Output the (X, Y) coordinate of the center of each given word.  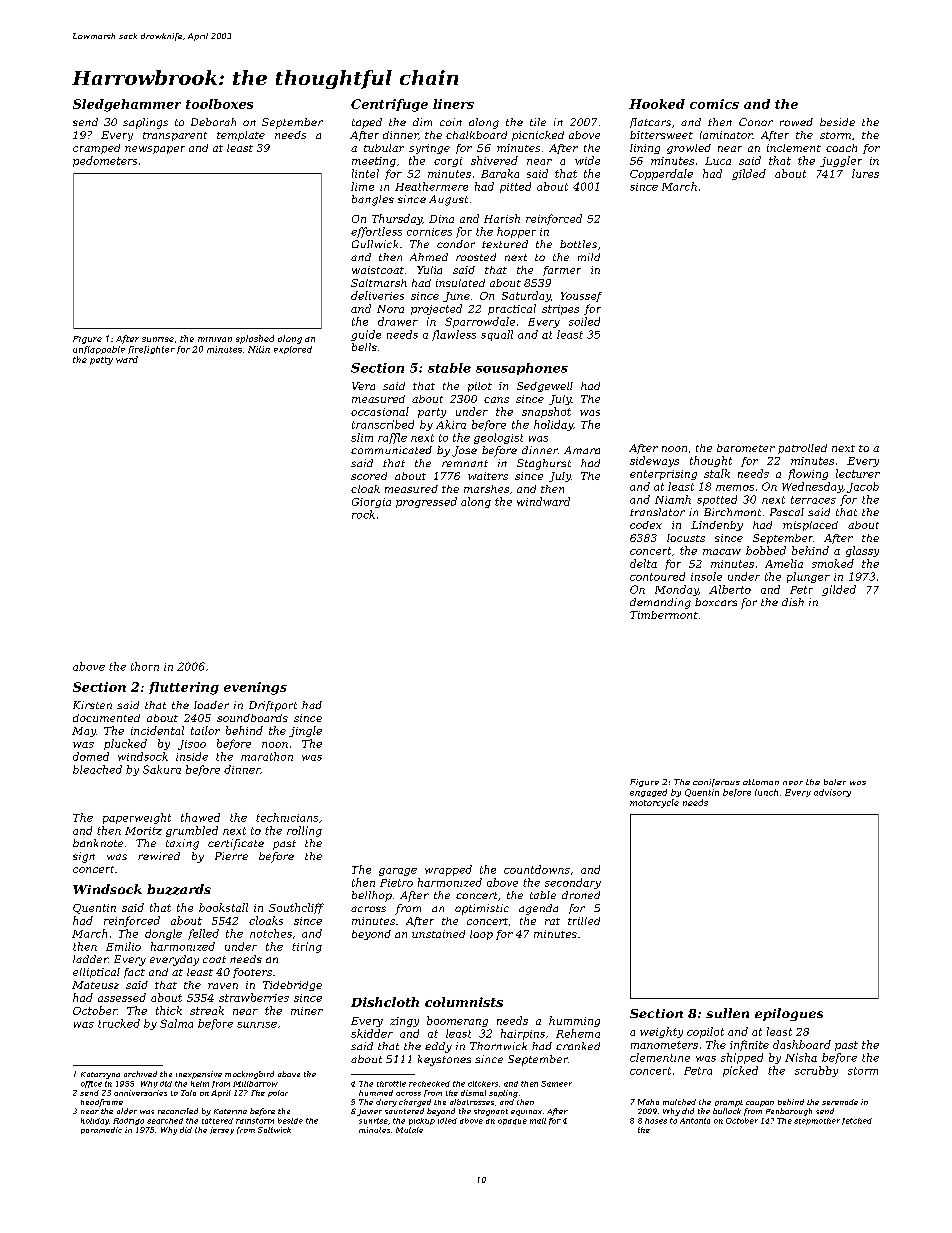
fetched (857, 1121)
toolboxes (219, 104)
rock (363, 514)
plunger (808, 577)
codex (646, 525)
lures (865, 173)
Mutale (409, 1130)
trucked (119, 1023)
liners (453, 104)
